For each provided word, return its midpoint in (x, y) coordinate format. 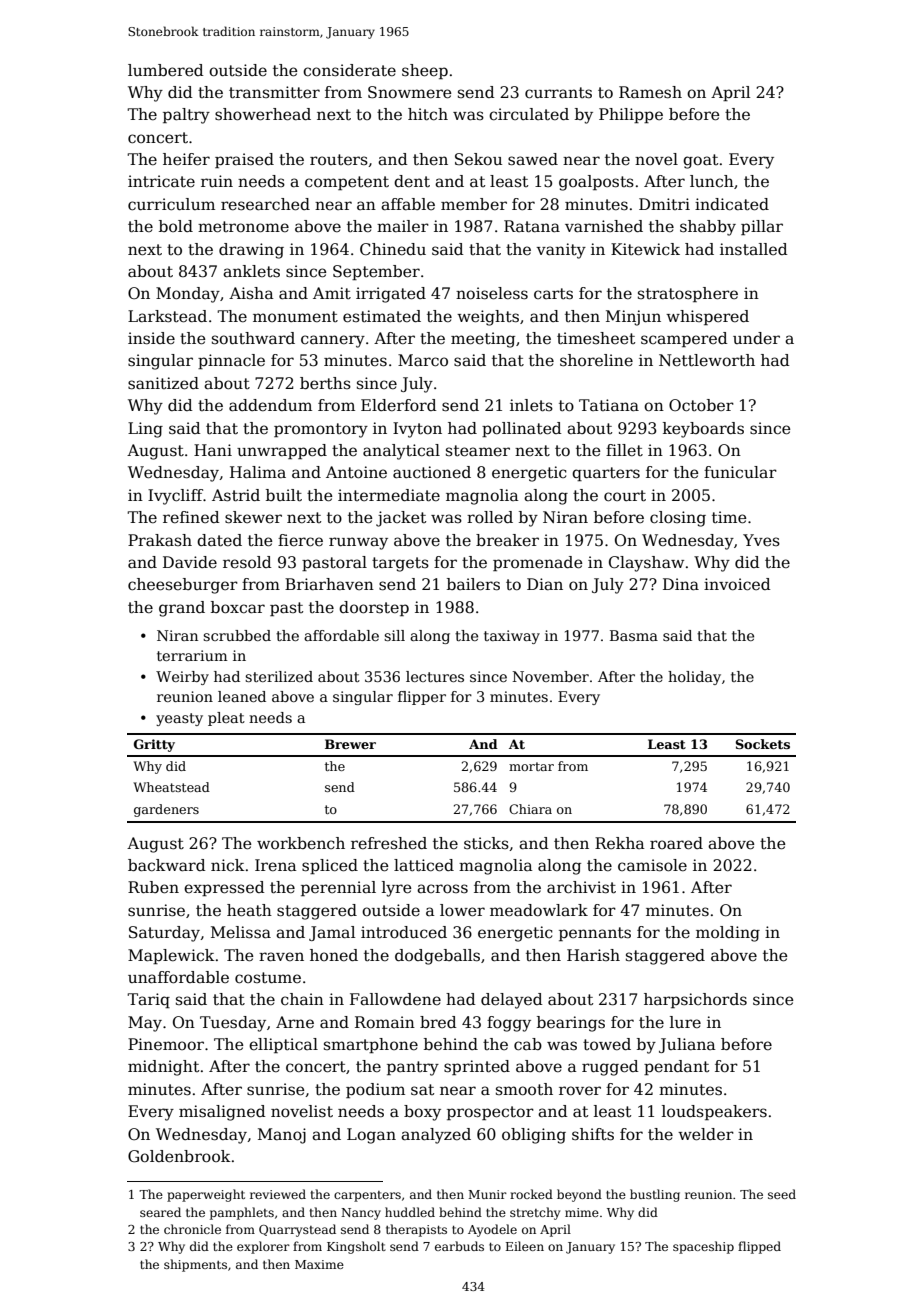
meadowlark (539, 910)
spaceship (703, 1247)
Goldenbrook (179, 1156)
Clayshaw (646, 564)
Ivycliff (176, 497)
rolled (490, 517)
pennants (595, 934)
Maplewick (171, 956)
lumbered (166, 70)
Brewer (350, 744)
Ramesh (650, 92)
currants (558, 93)
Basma (634, 635)
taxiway (512, 637)
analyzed (436, 1136)
